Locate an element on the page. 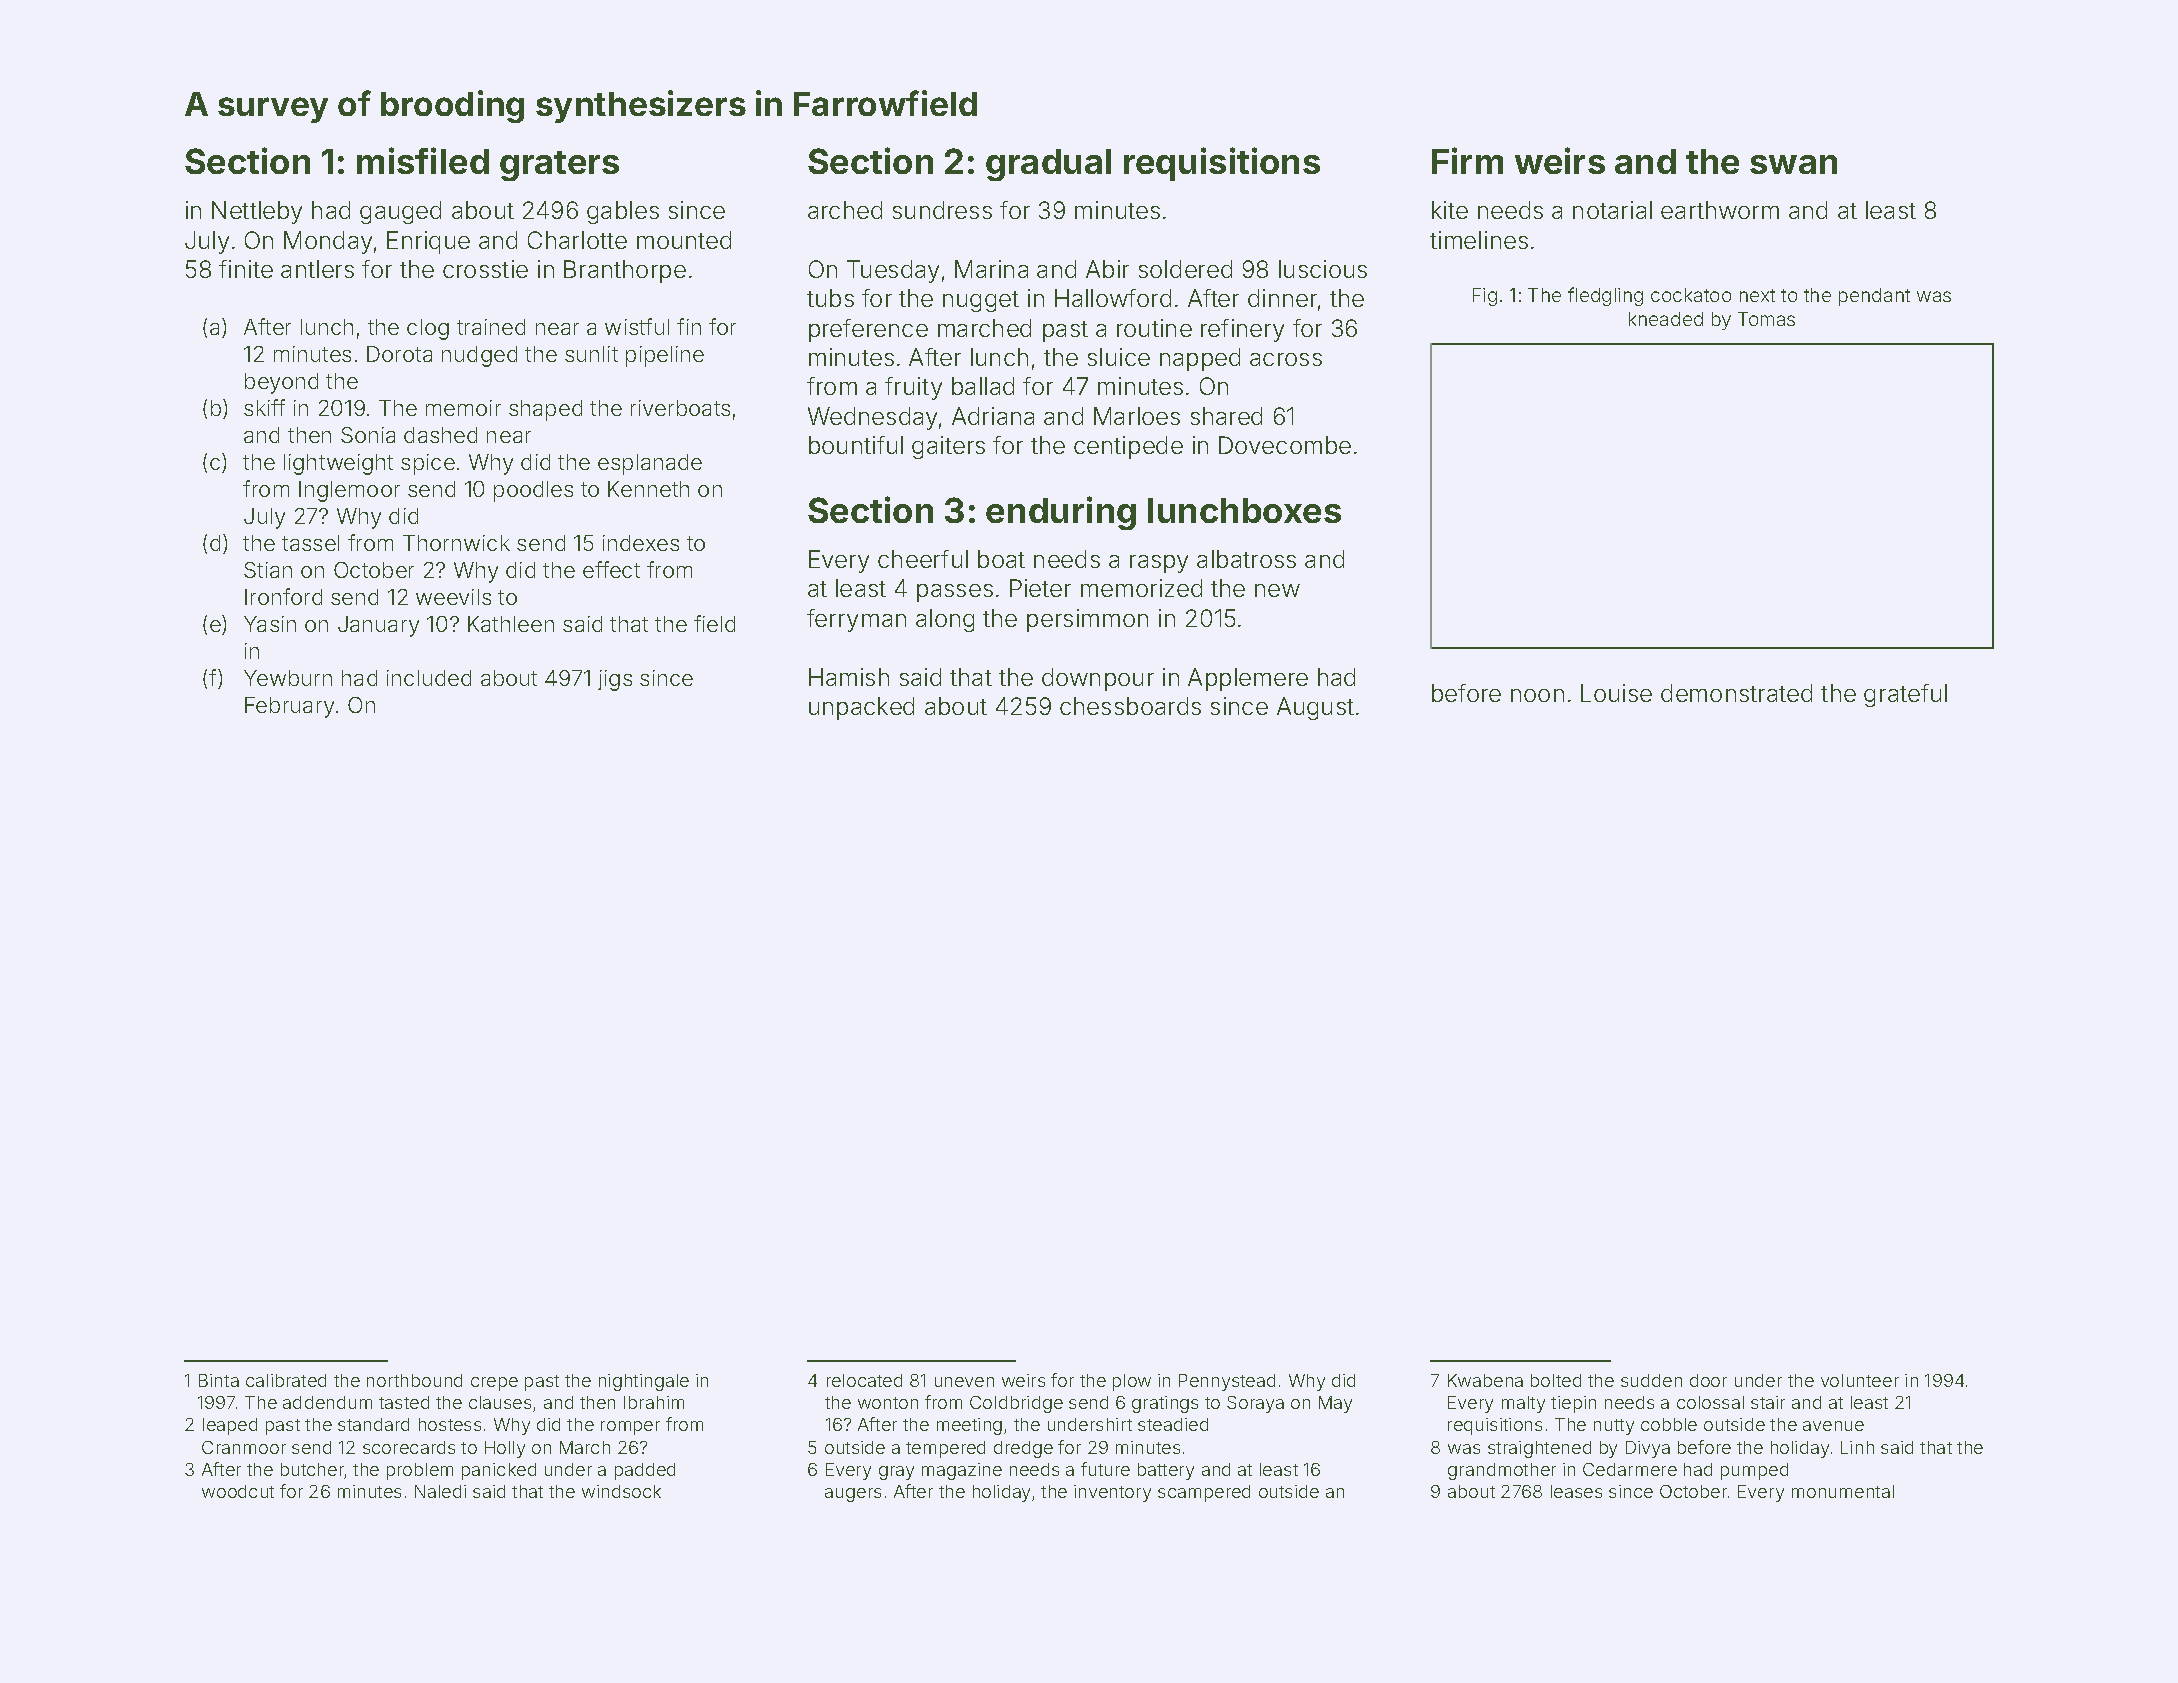 The height and width of the page is (1683, 2178). relocated is located at coordinates (864, 1380).
